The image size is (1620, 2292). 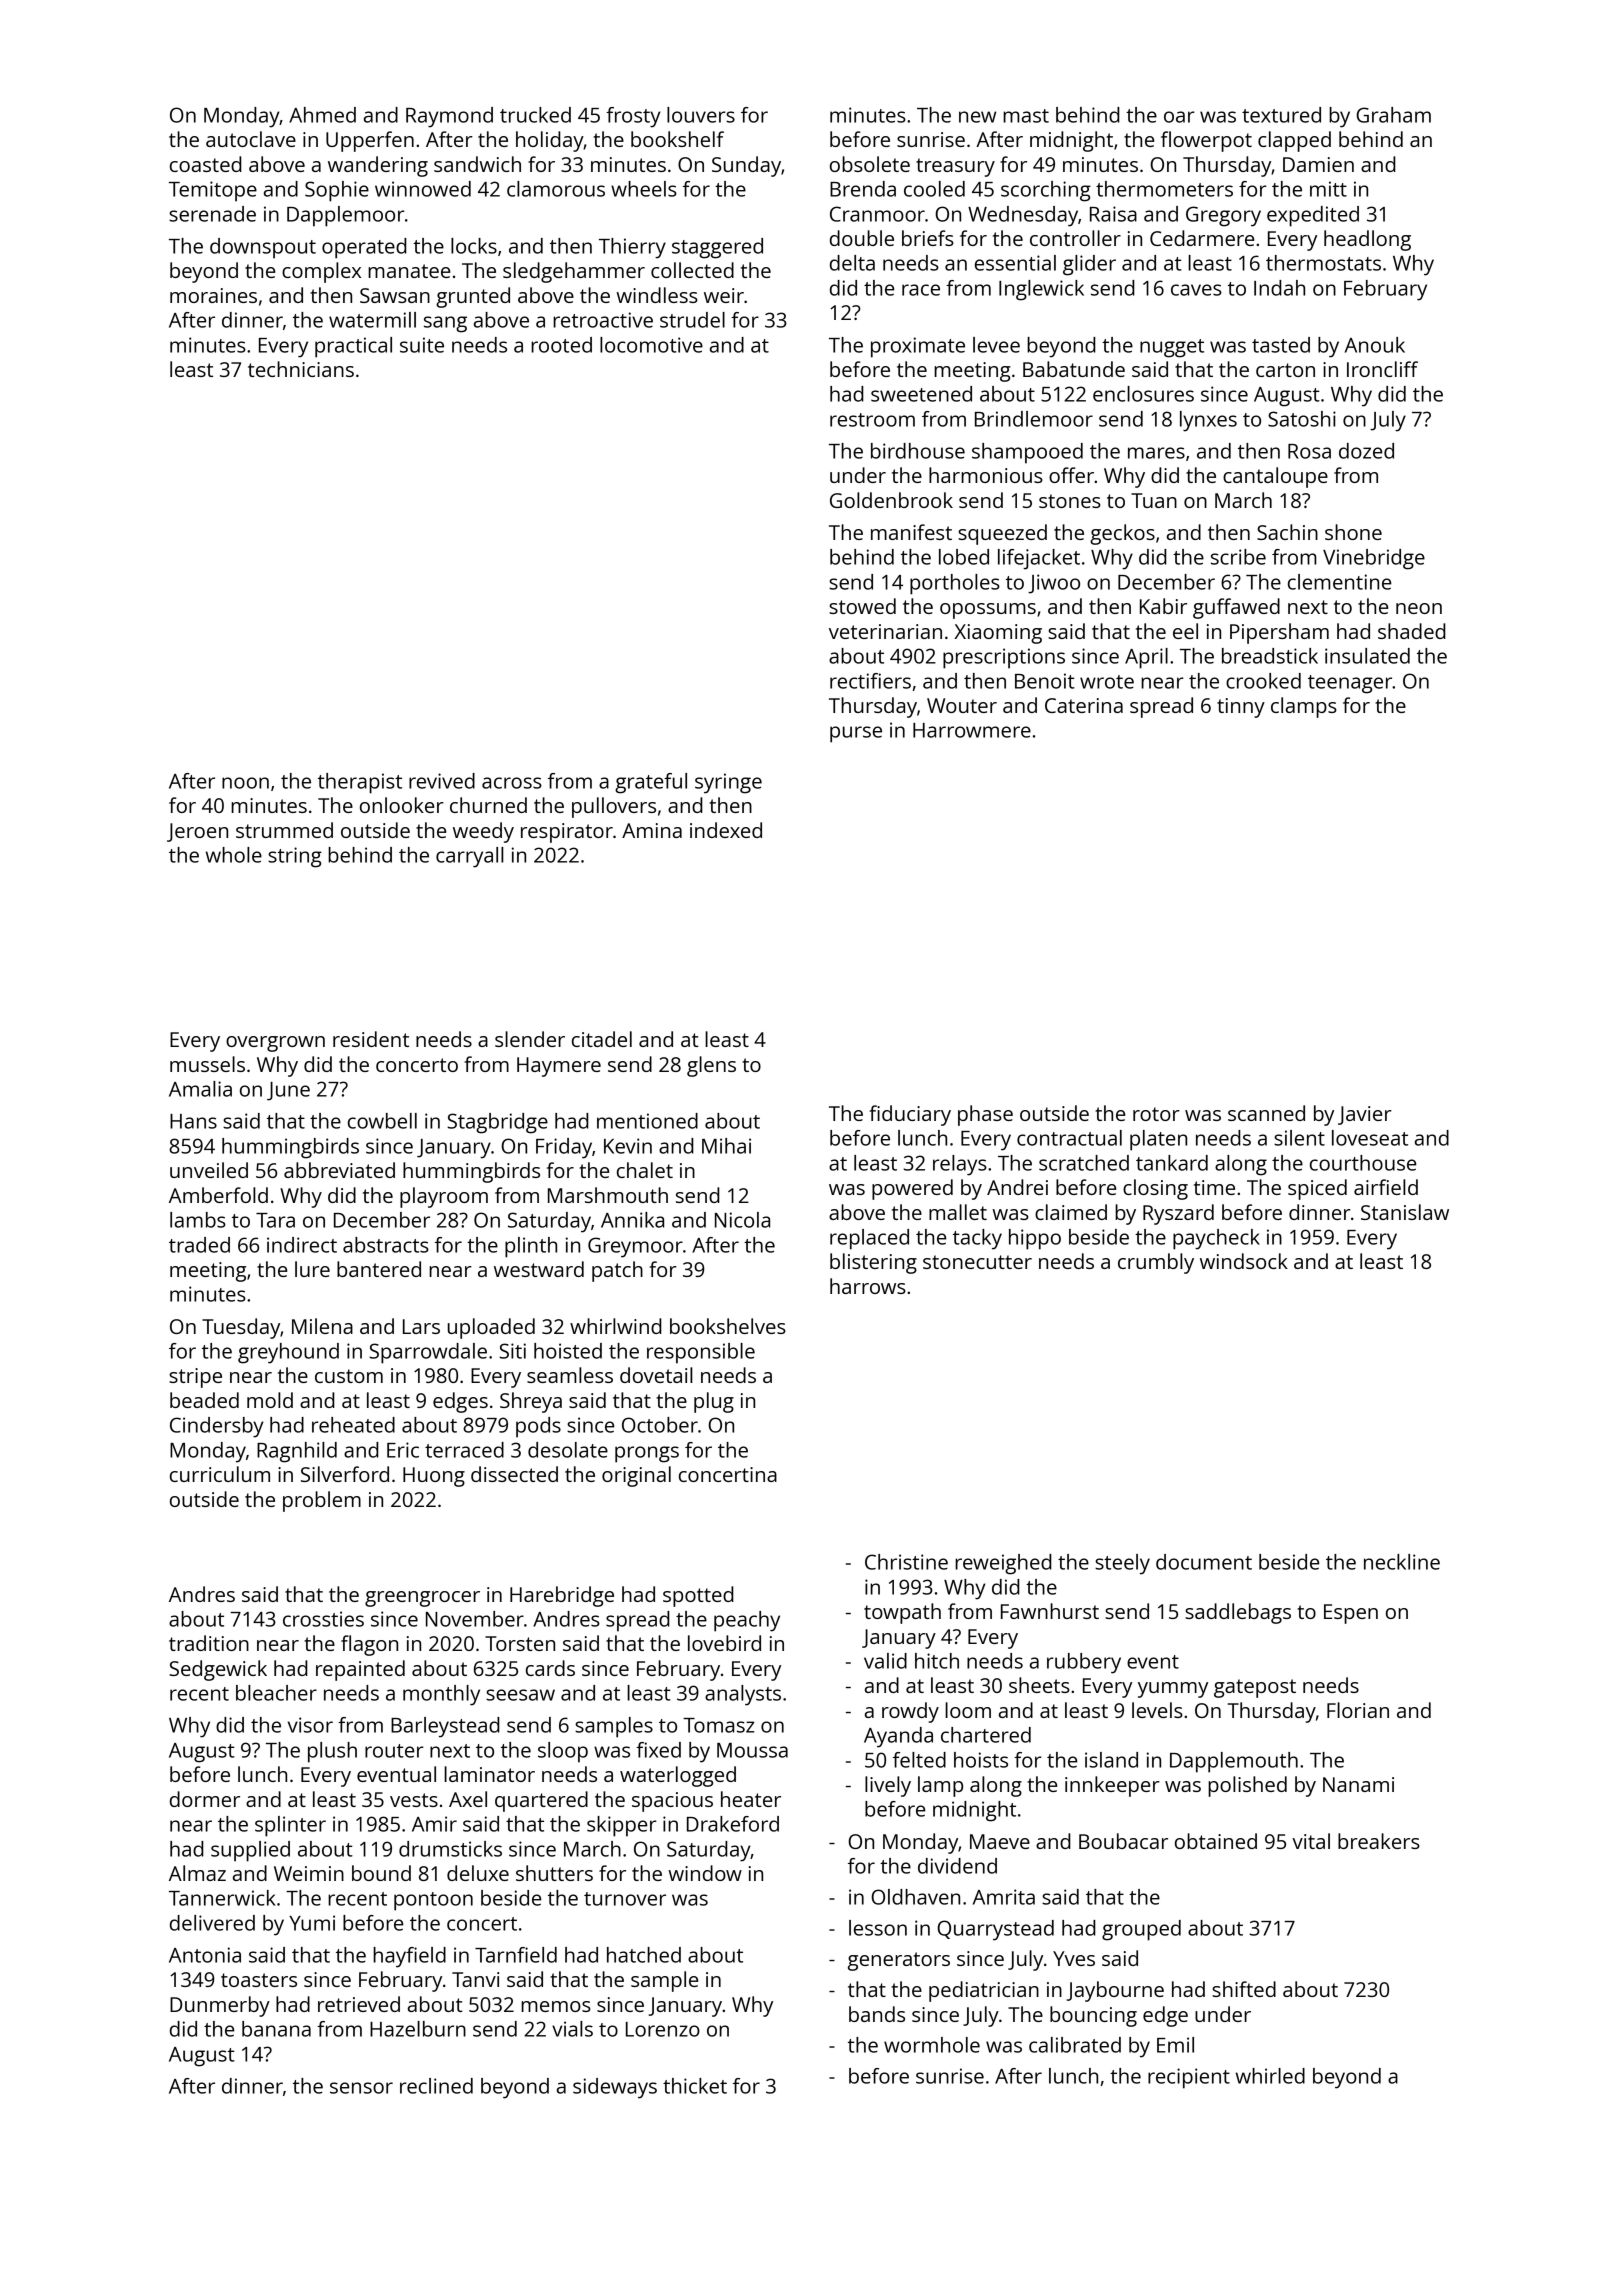 What do you see at coordinates (912, 1189) in the screenshot?
I see `powered` at bounding box center [912, 1189].
